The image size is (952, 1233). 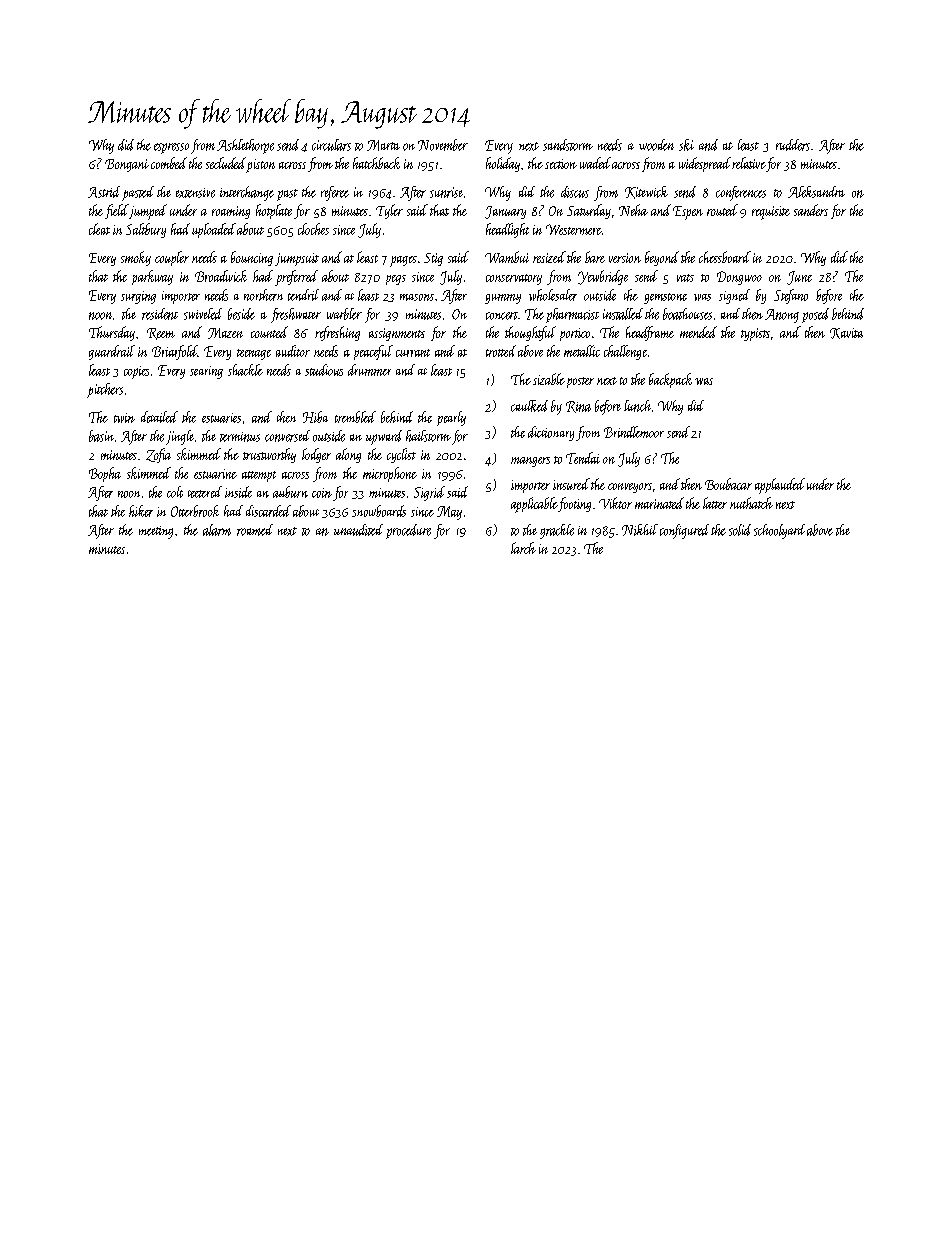 What do you see at coordinates (534, 505) in the screenshot?
I see `applicable` at bounding box center [534, 505].
